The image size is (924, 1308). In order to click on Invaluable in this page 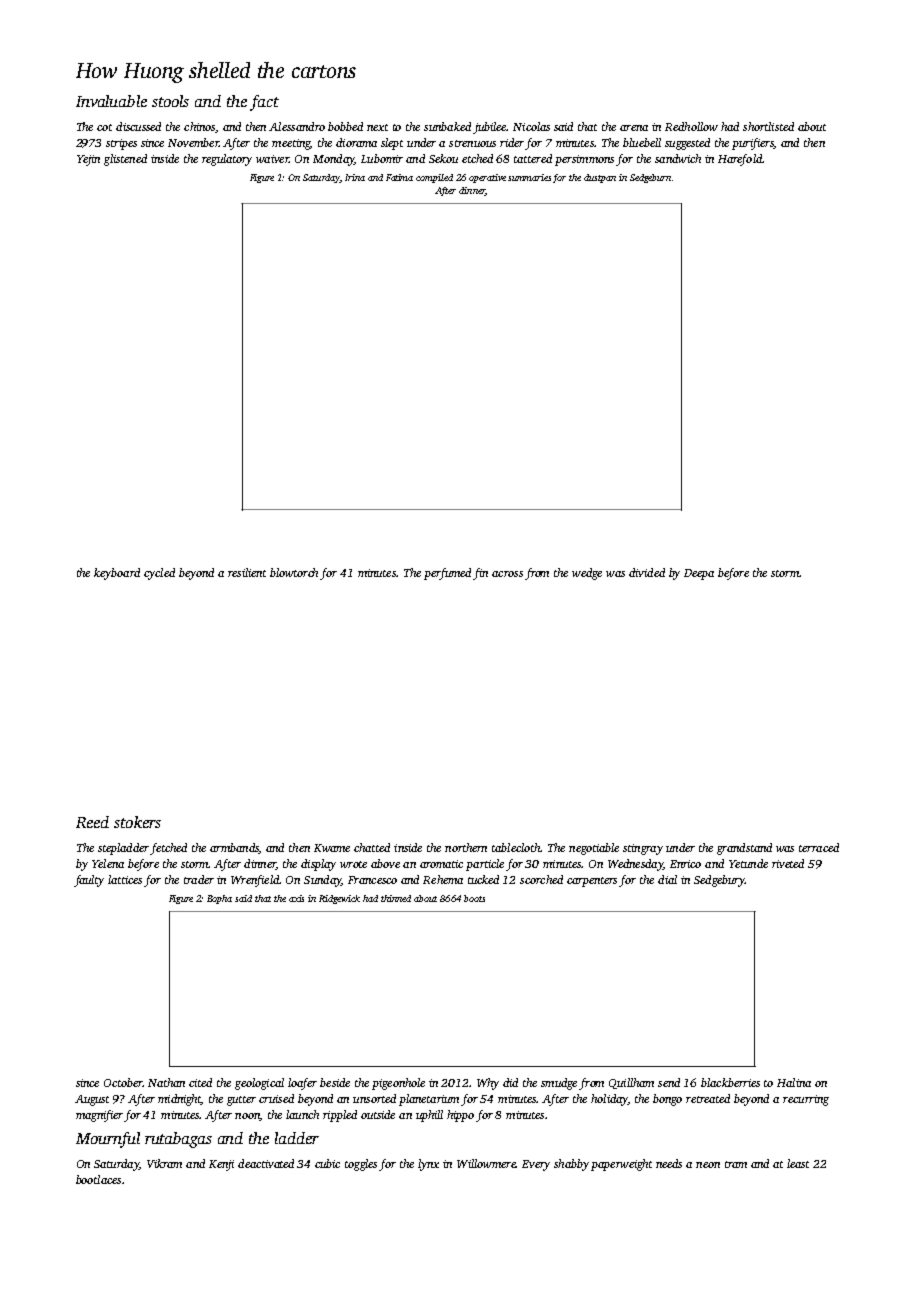, I will do `click(111, 101)`.
